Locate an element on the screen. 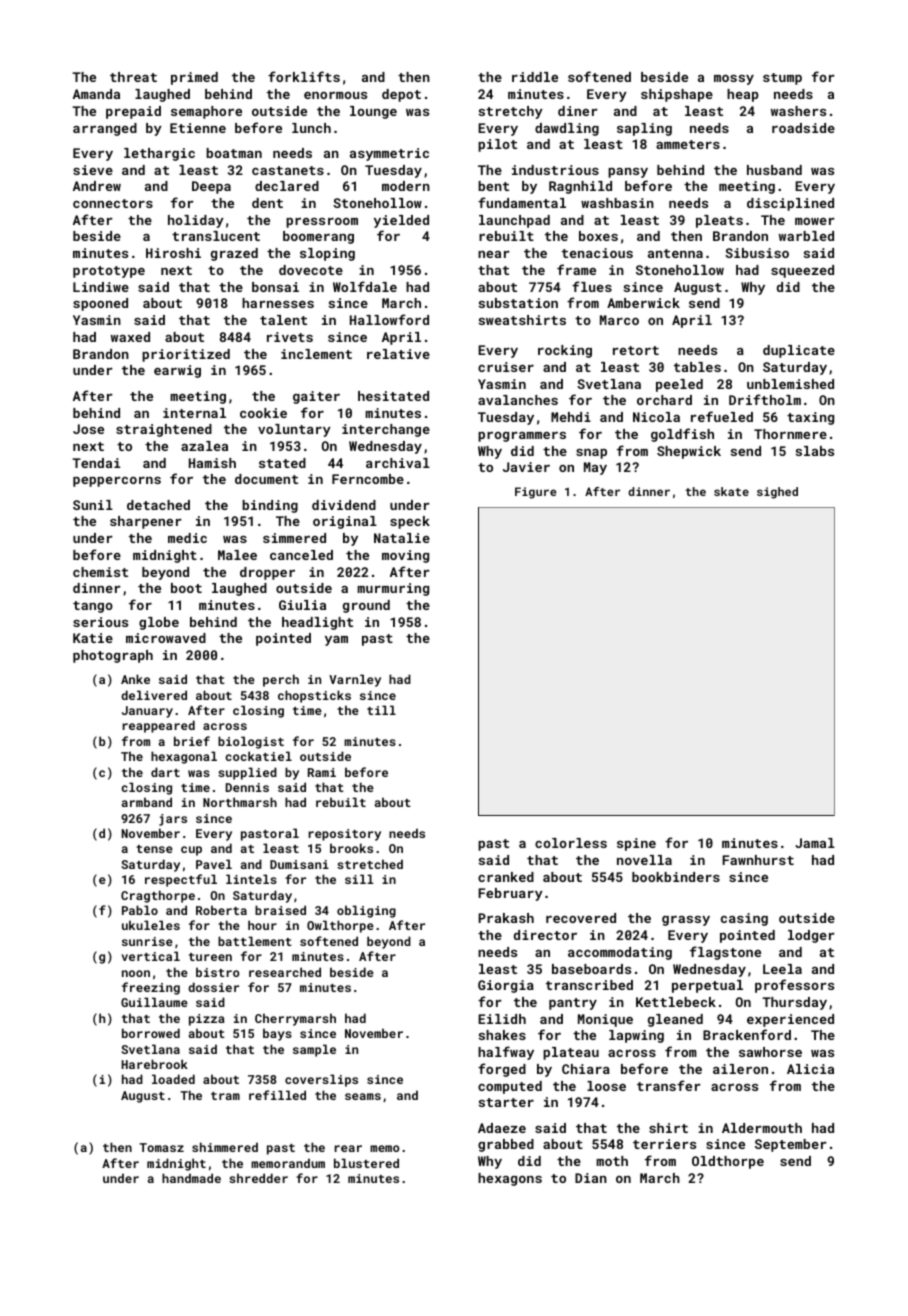 The width and height of the screenshot is (908, 1316). Harebrook is located at coordinates (155, 1064).
